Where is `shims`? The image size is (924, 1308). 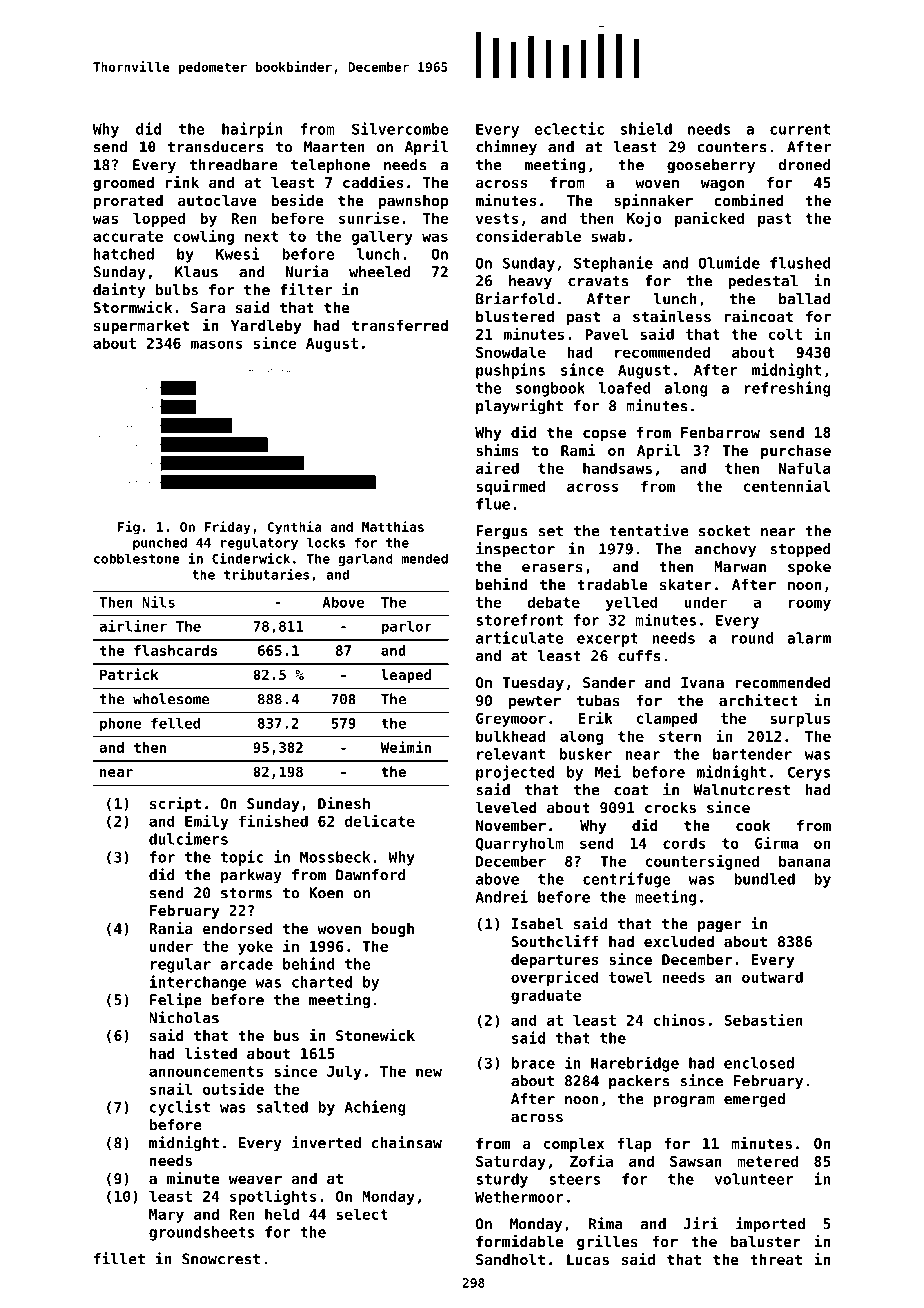
shims is located at coordinates (497, 450).
